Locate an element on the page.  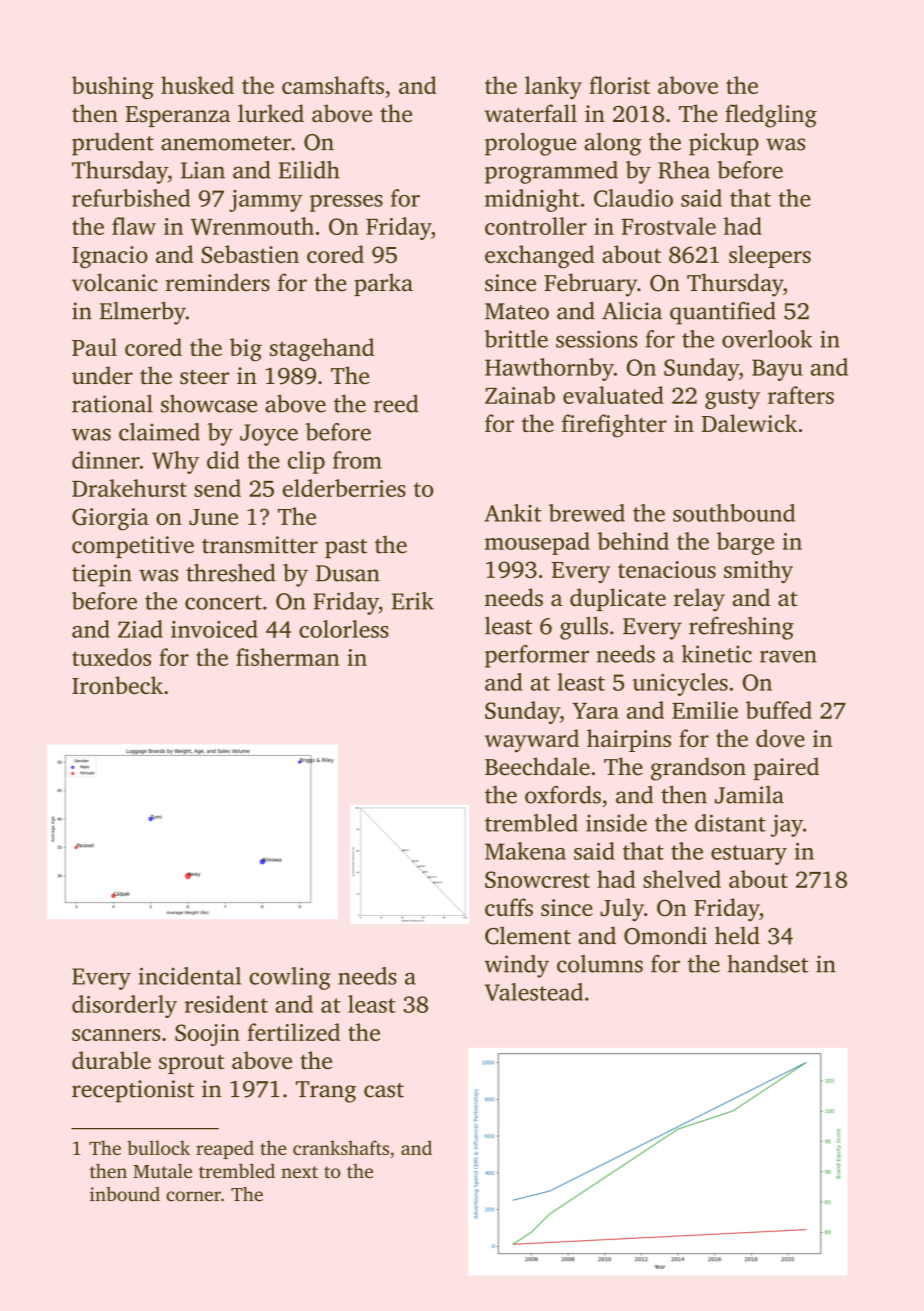
Jamila is located at coordinates (749, 795).
